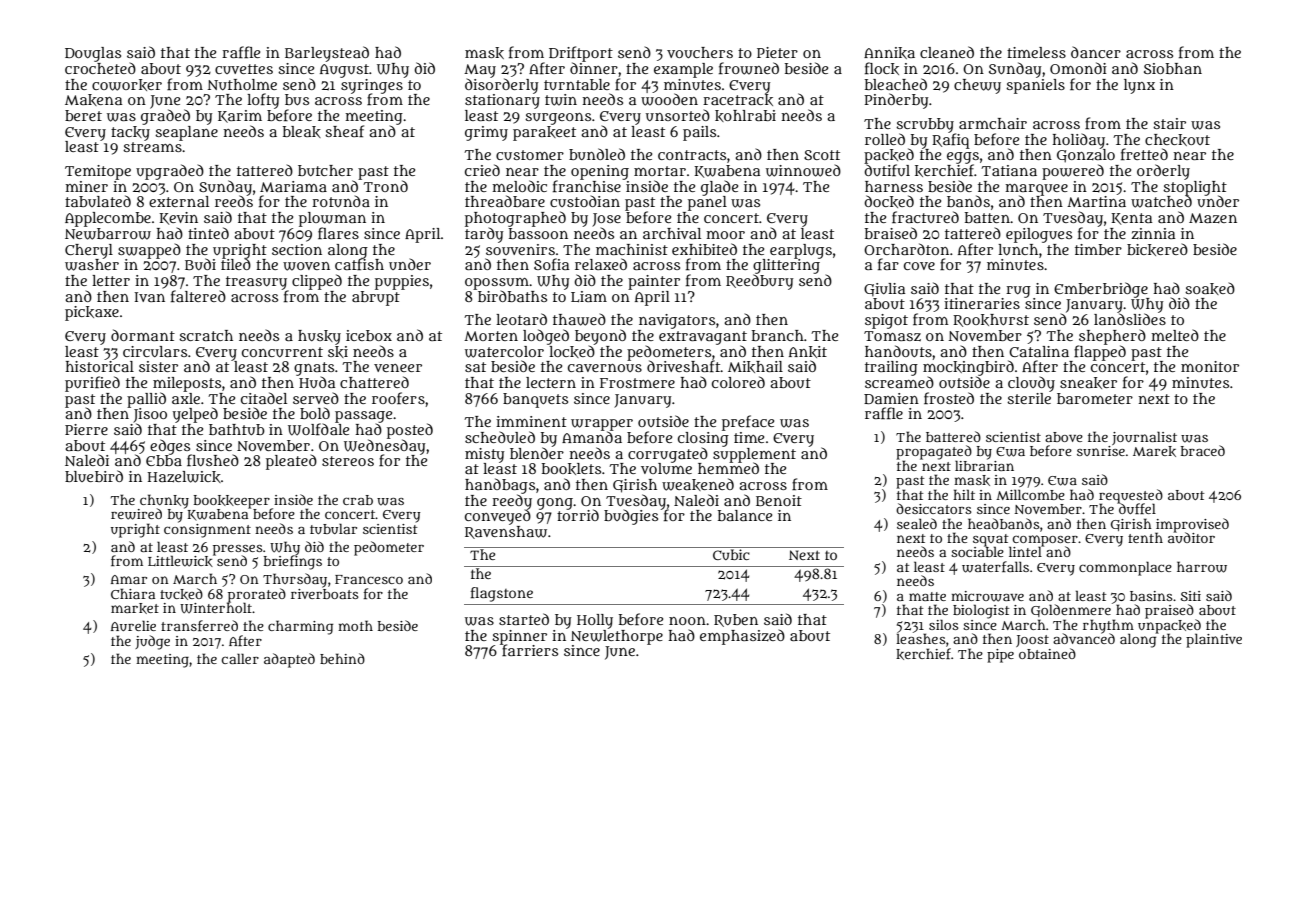  I want to click on judge, so click(152, 642).
